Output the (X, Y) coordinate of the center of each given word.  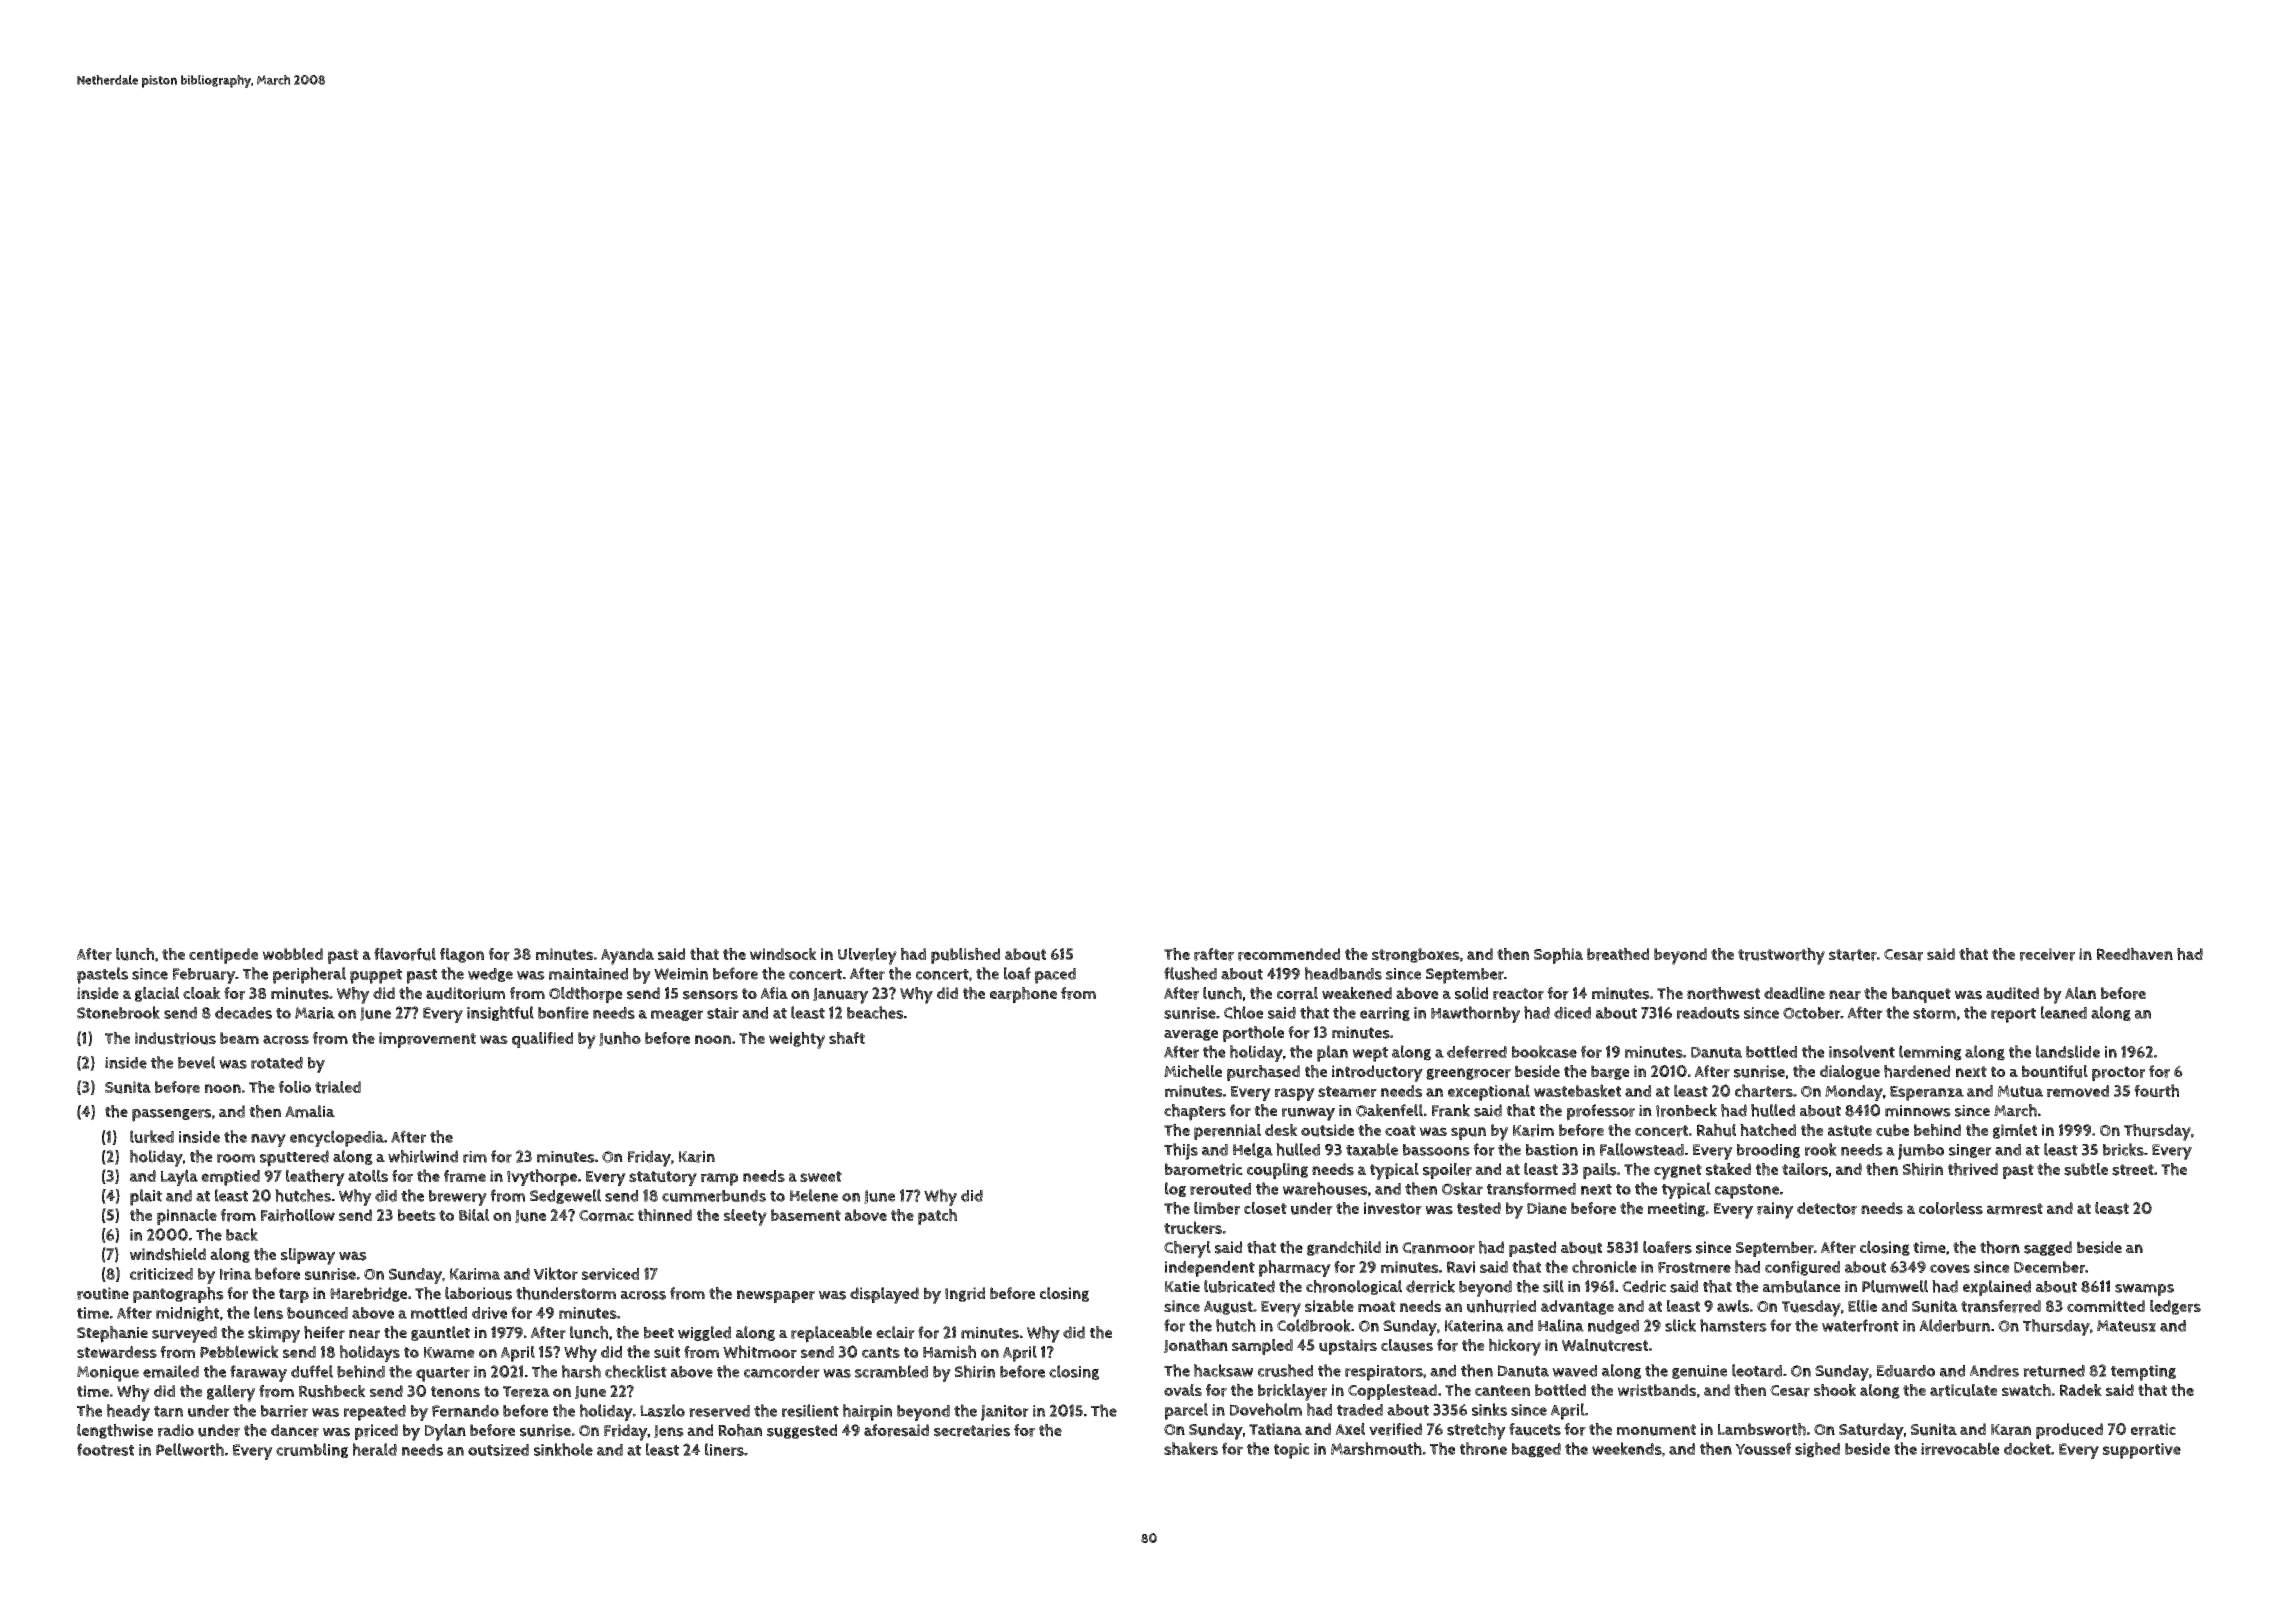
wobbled (292, 954)
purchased (1263, 1073)
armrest (2015, 1209)
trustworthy (1781, 956)
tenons (455, 1391)
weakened (1357, 993)
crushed (1285, 1370)
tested (1479, 1208)
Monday (1854, 1093)
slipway (308, 1256)
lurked (152, 1136)
